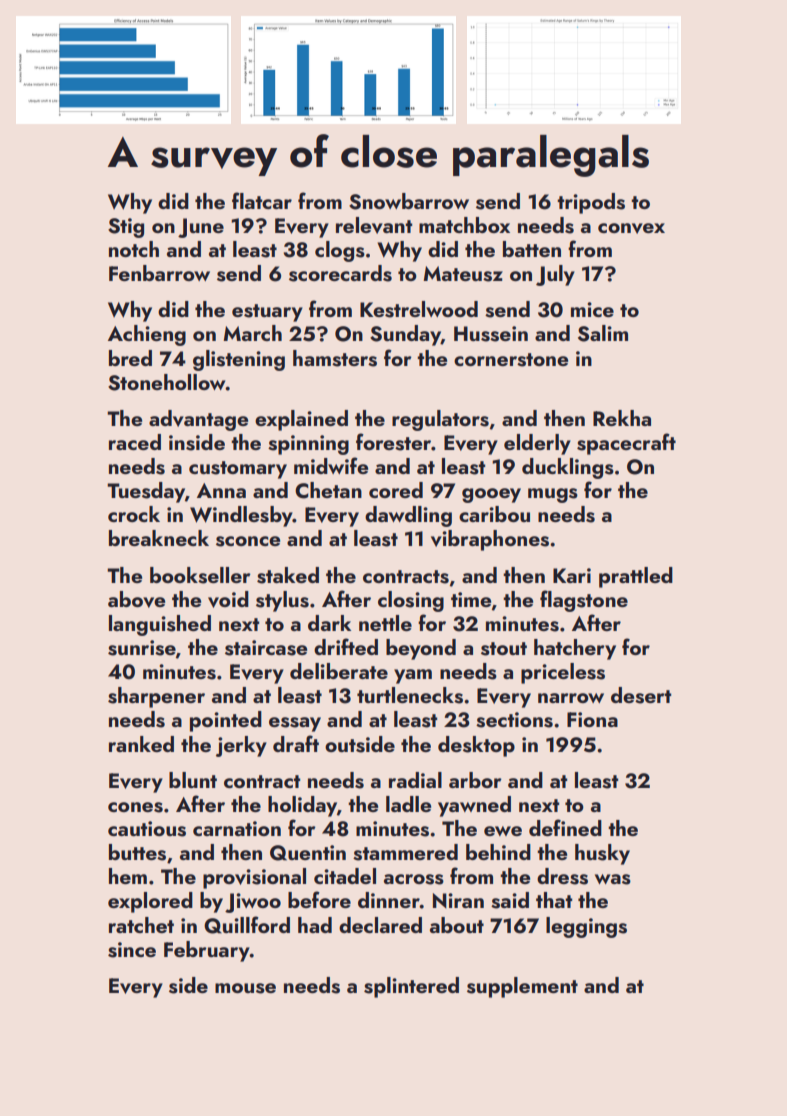 The height and width of the screenshot is (1116, 787). Describe the element at coordinates (631, 228) in the screenshot. I see `convex` at that location.
